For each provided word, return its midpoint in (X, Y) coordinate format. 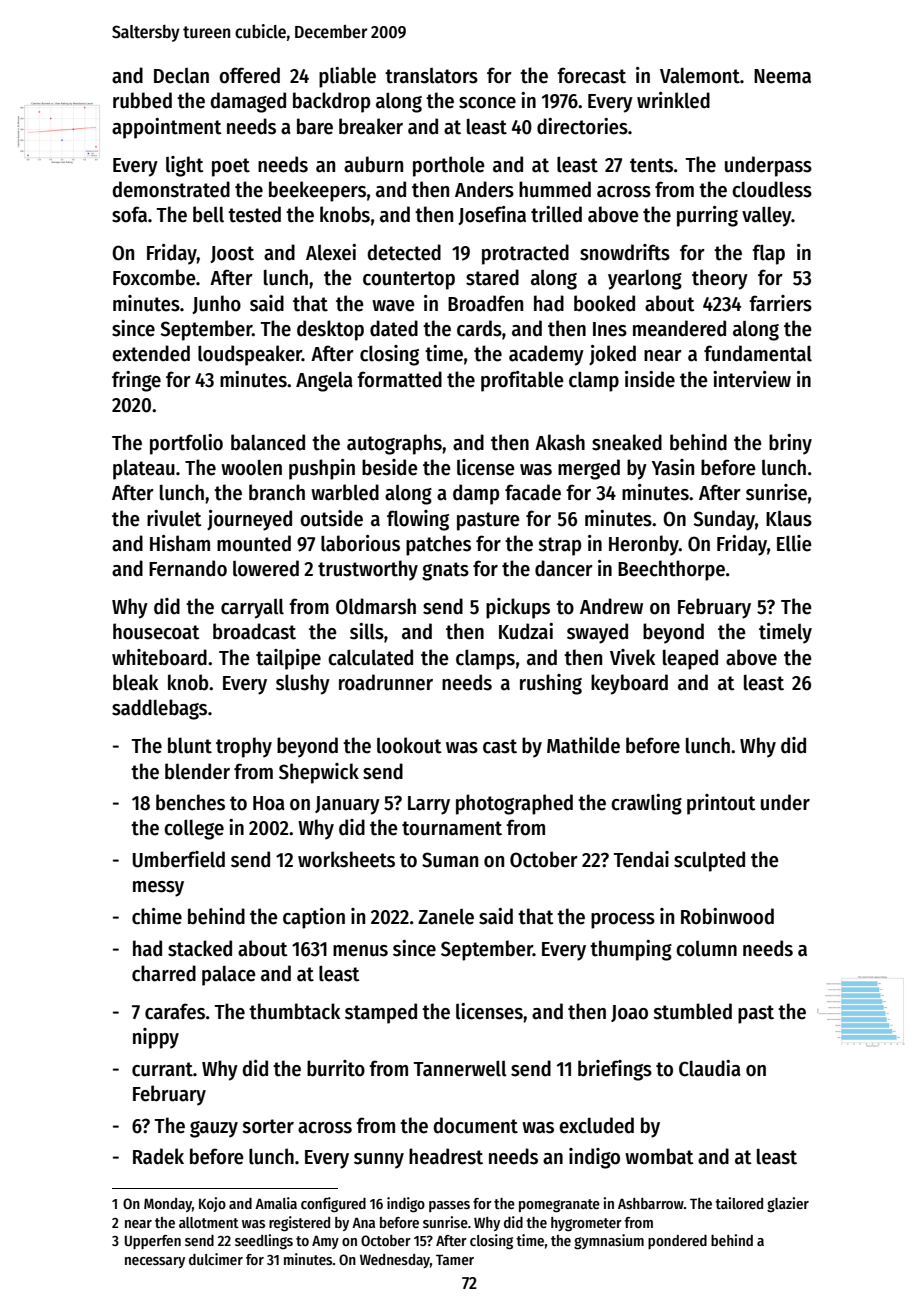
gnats (445, 571)
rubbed (142, 100)
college (194, 829)
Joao (629, 1013)
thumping (631, 950)
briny (790, 444)
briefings (615, 1070)
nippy (156, 1038)
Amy (325, 1242)
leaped (690, 659)
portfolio (186, 444)
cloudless (772, 189)
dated (394, 328)
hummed (555, 189)
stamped (381, 1013)
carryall (252, 608)
